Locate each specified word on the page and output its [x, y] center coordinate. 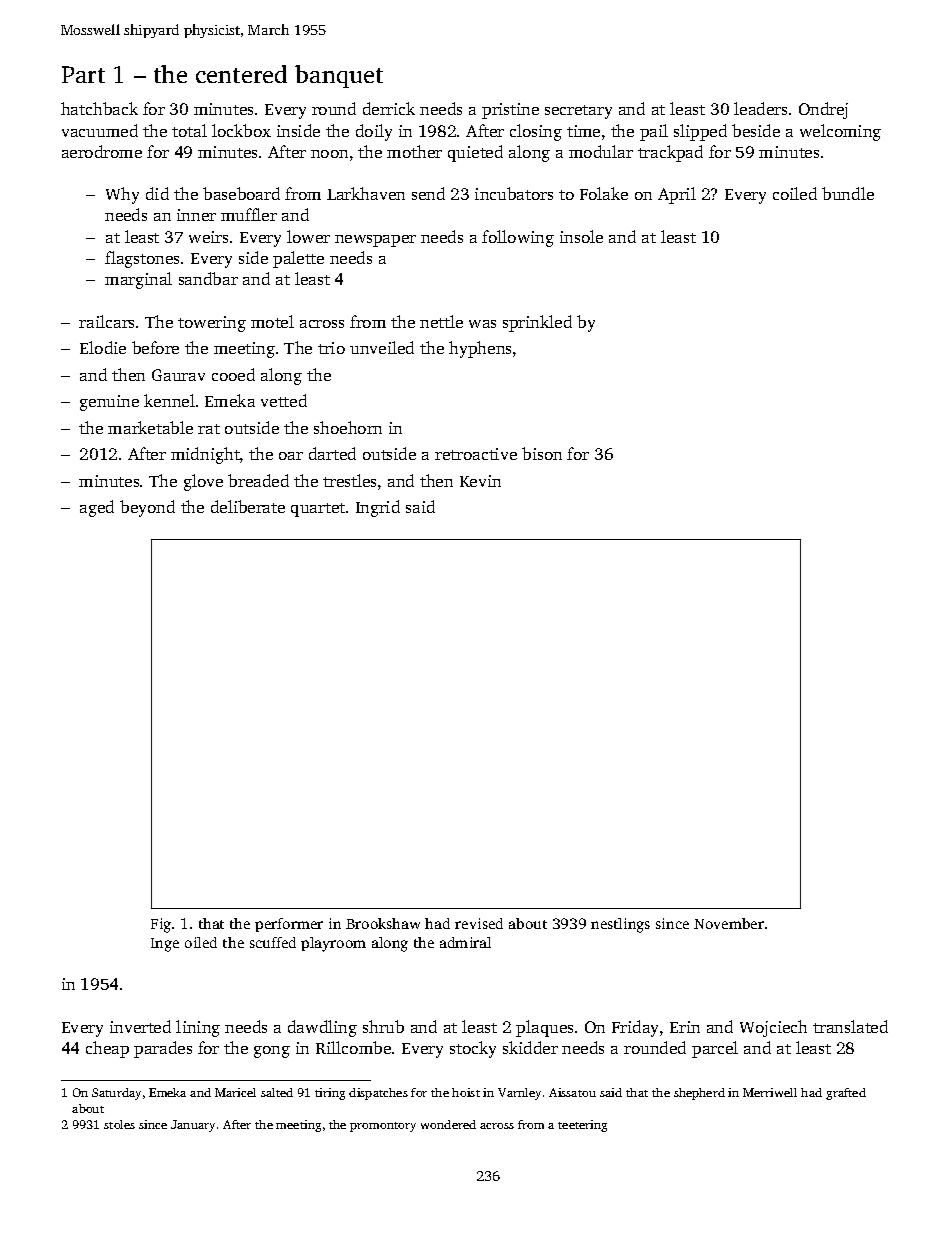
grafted [846, 1094]
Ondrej [823, 110]
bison [542, 453]
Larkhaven [366, 193]
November [729, 923]
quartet [318, 510]
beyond [147, 508]
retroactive [476, 454]
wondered [448, 1124]
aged [97, 508]
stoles [119, 1124]
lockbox [241, 130]
